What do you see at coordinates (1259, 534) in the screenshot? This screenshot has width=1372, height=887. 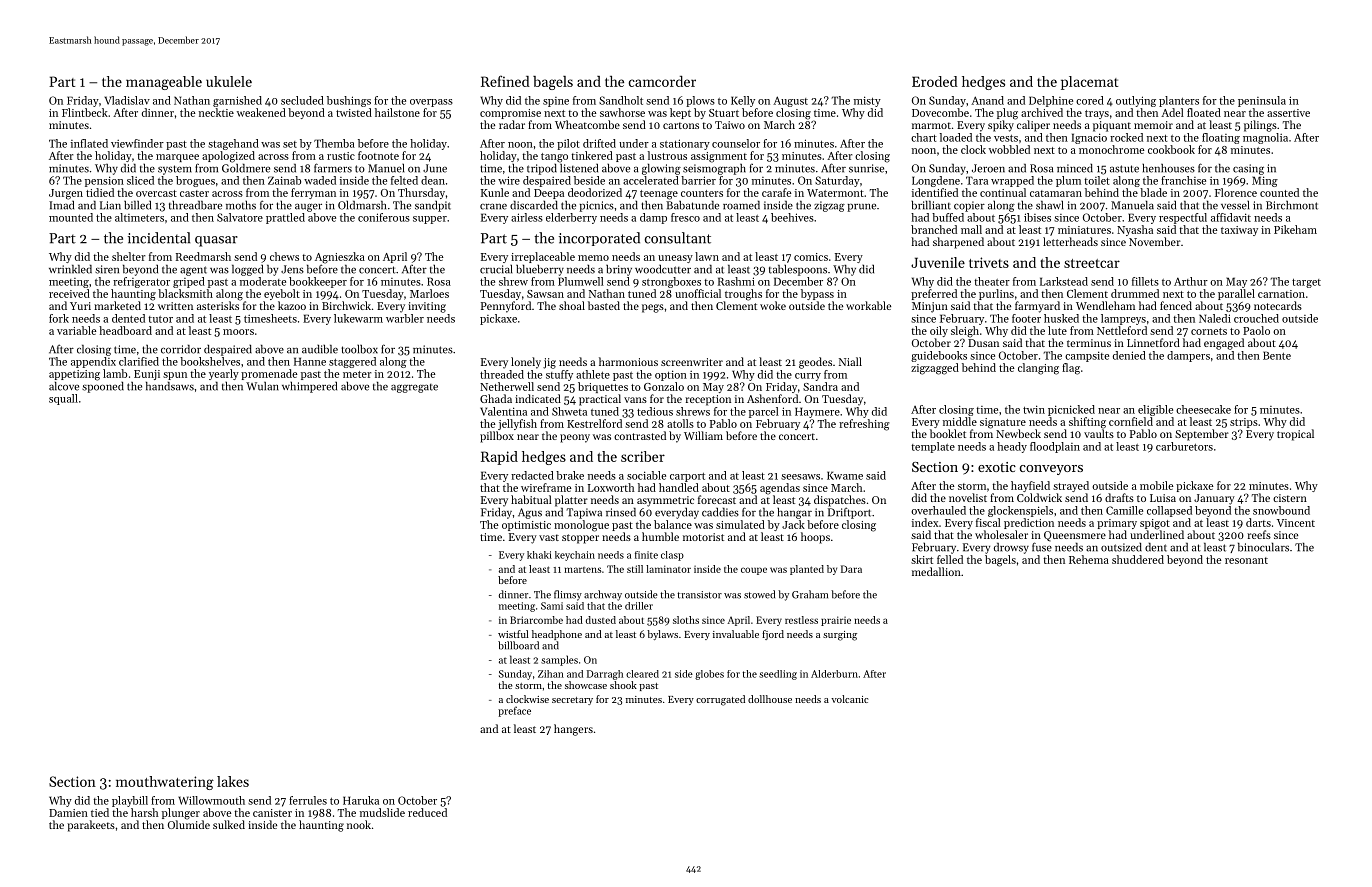 I see `reefs` at bounding box center [1259, 534].
